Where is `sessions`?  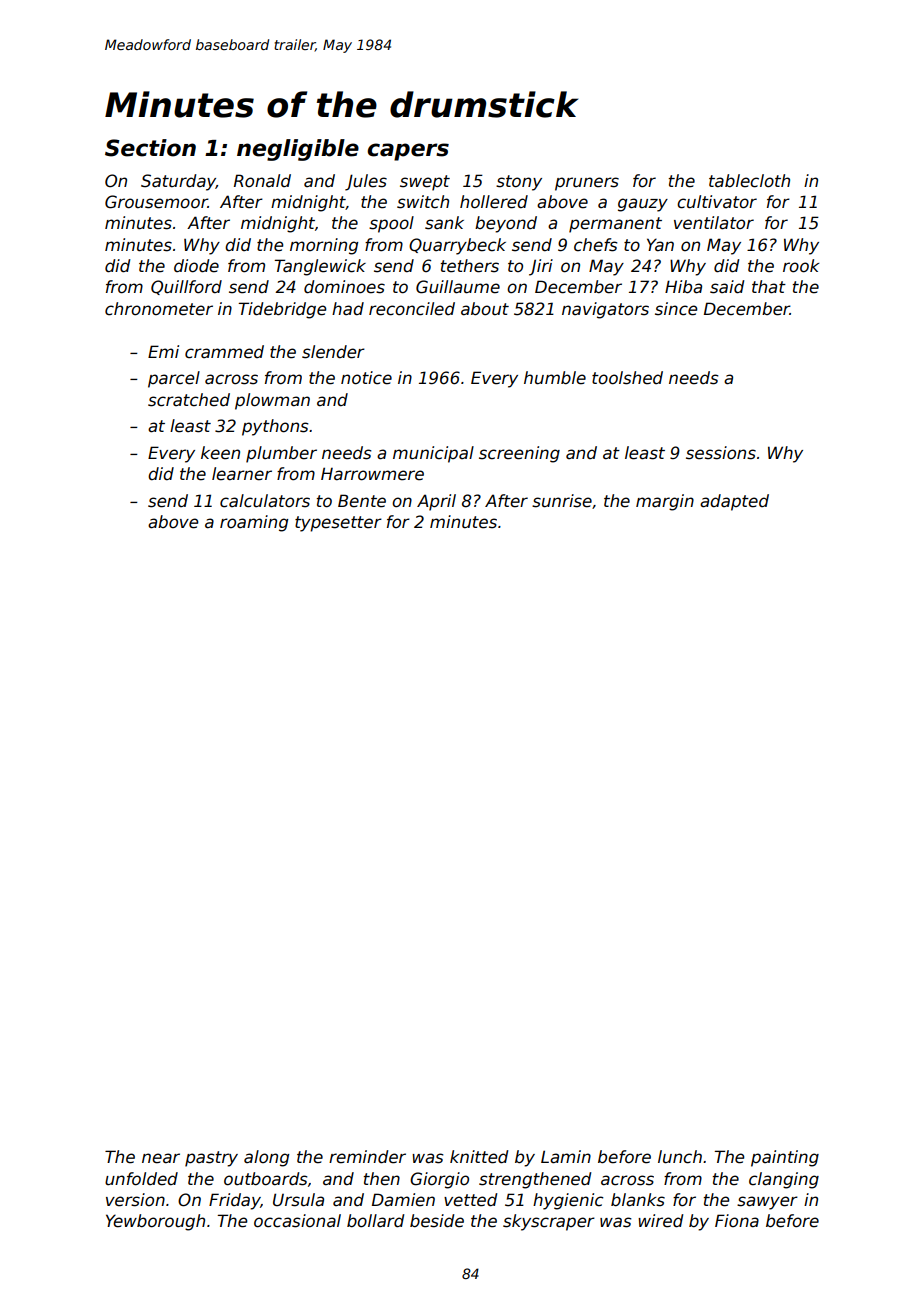 sessions is located at coordinates (721, 453).
